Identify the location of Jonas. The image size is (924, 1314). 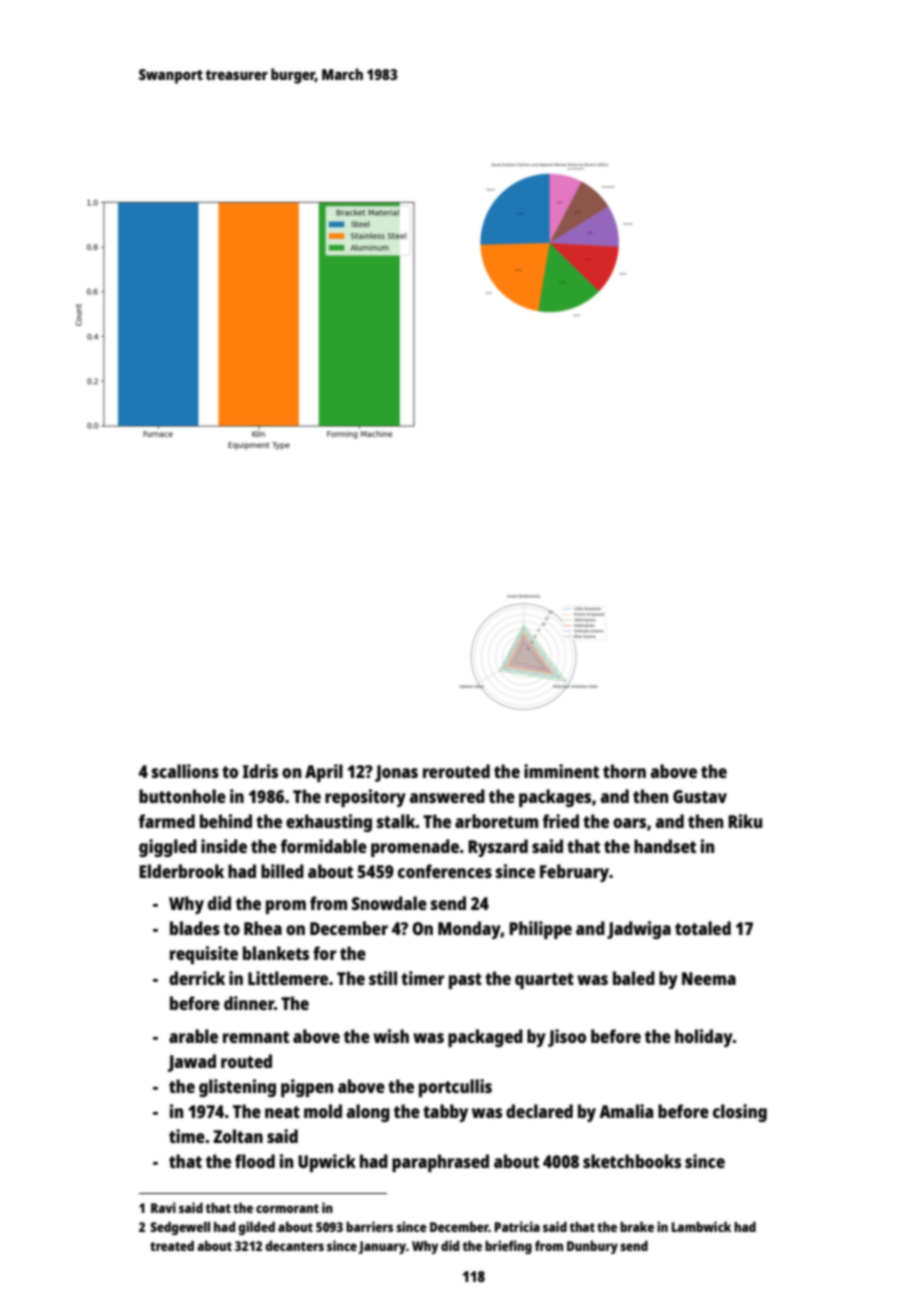
(396, 773).
